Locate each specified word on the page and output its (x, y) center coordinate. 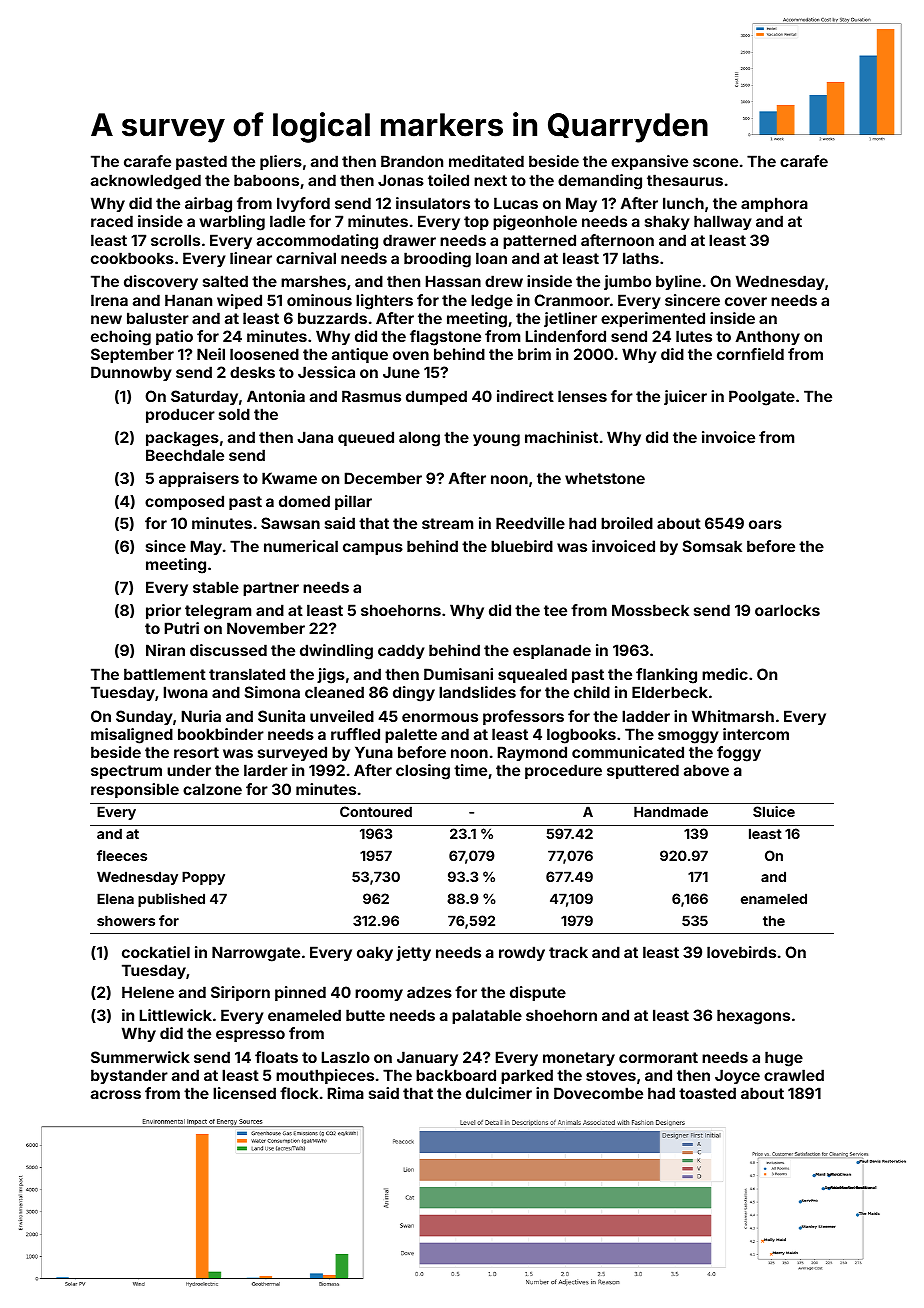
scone (715, 162)
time (470, 770)
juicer (685, 397)
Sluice (774, 811)
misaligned (132, 736)
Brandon (412, 161)
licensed (244, 1093)
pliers (281, 162)
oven (411, 355)
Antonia (276, 396)
